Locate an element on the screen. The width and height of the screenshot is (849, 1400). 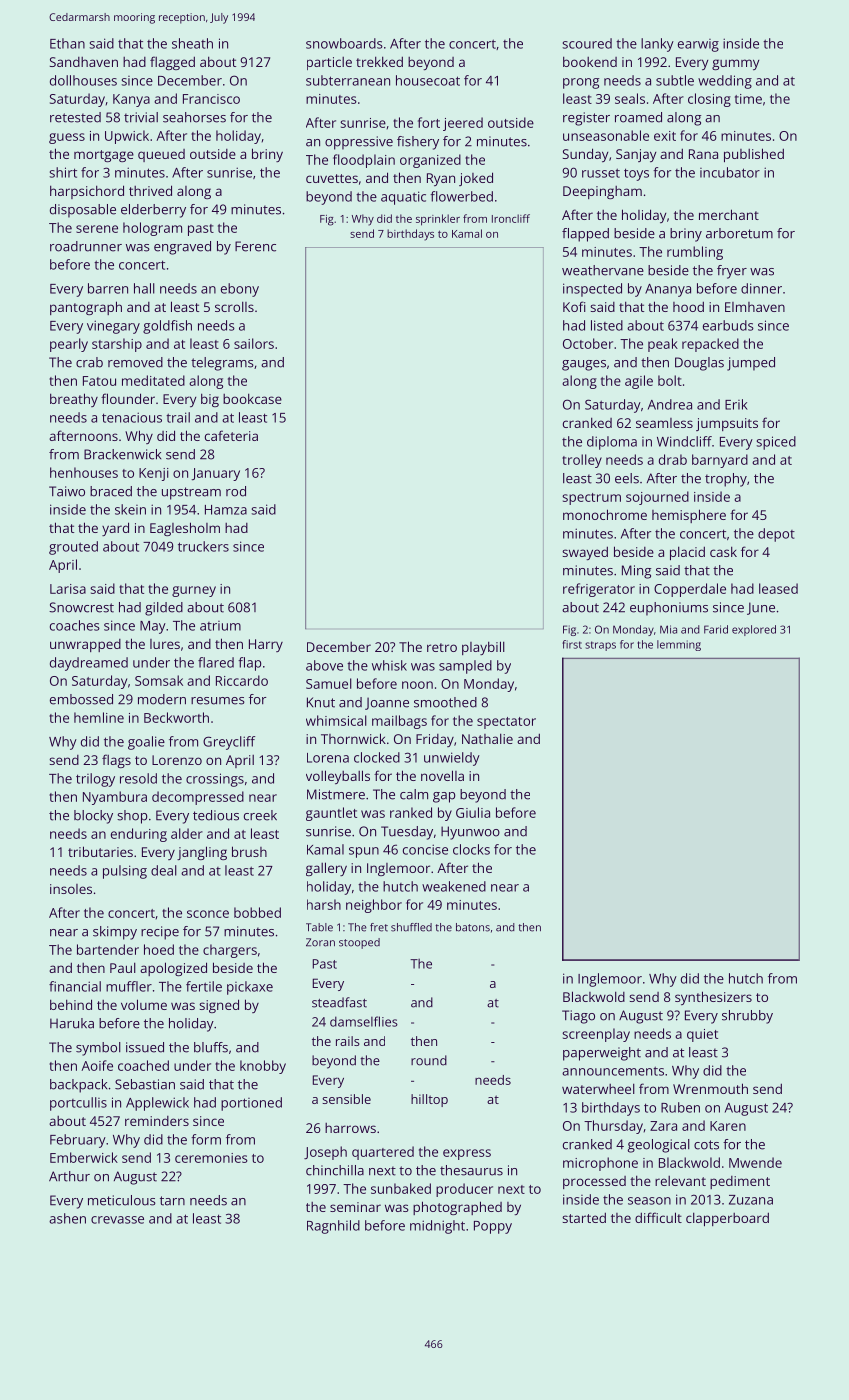
incubator is located at coordinates (730, 172).
